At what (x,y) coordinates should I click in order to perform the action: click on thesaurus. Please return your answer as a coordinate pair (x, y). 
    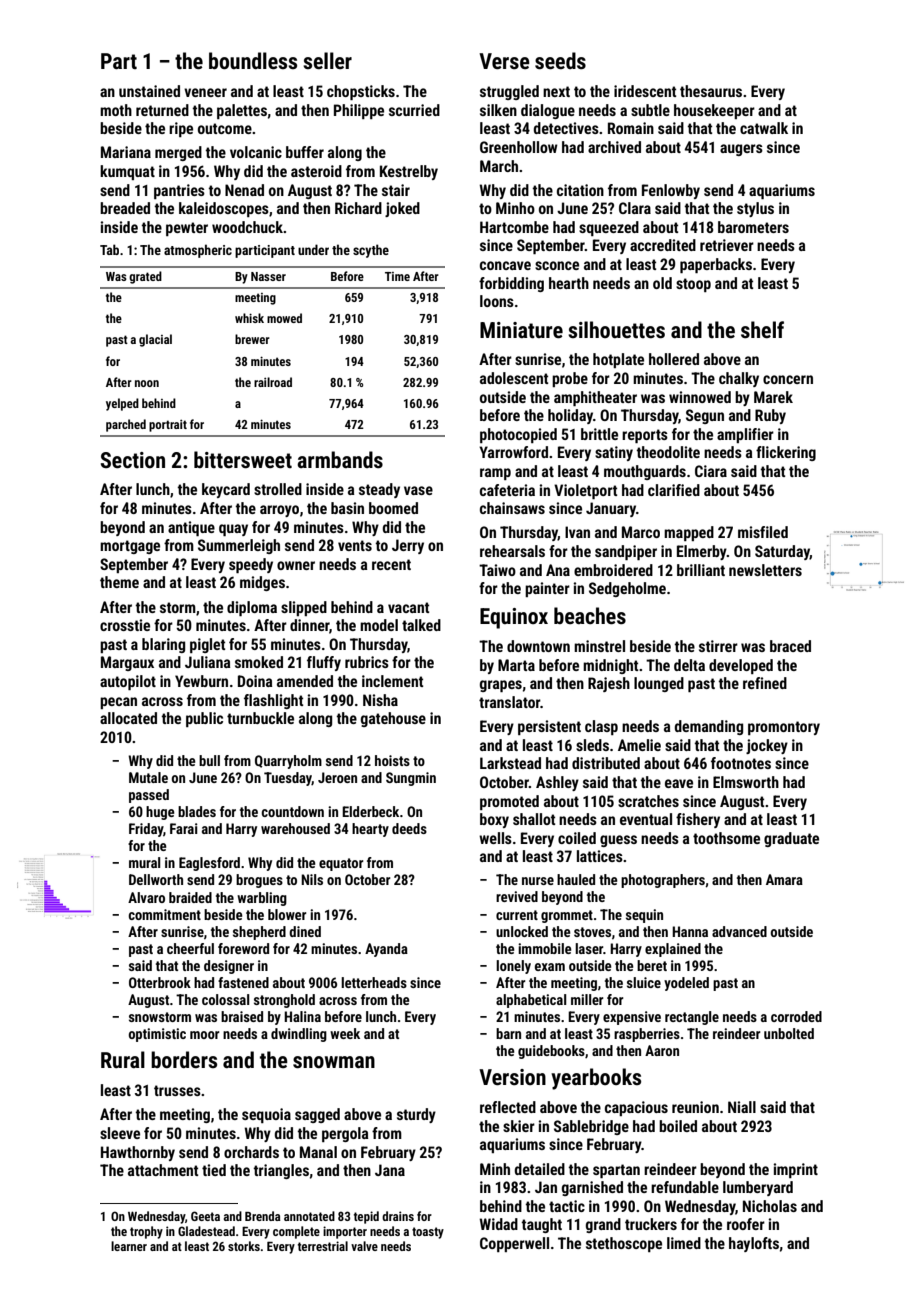
    Looking at the image, I should click on (711, 91).
